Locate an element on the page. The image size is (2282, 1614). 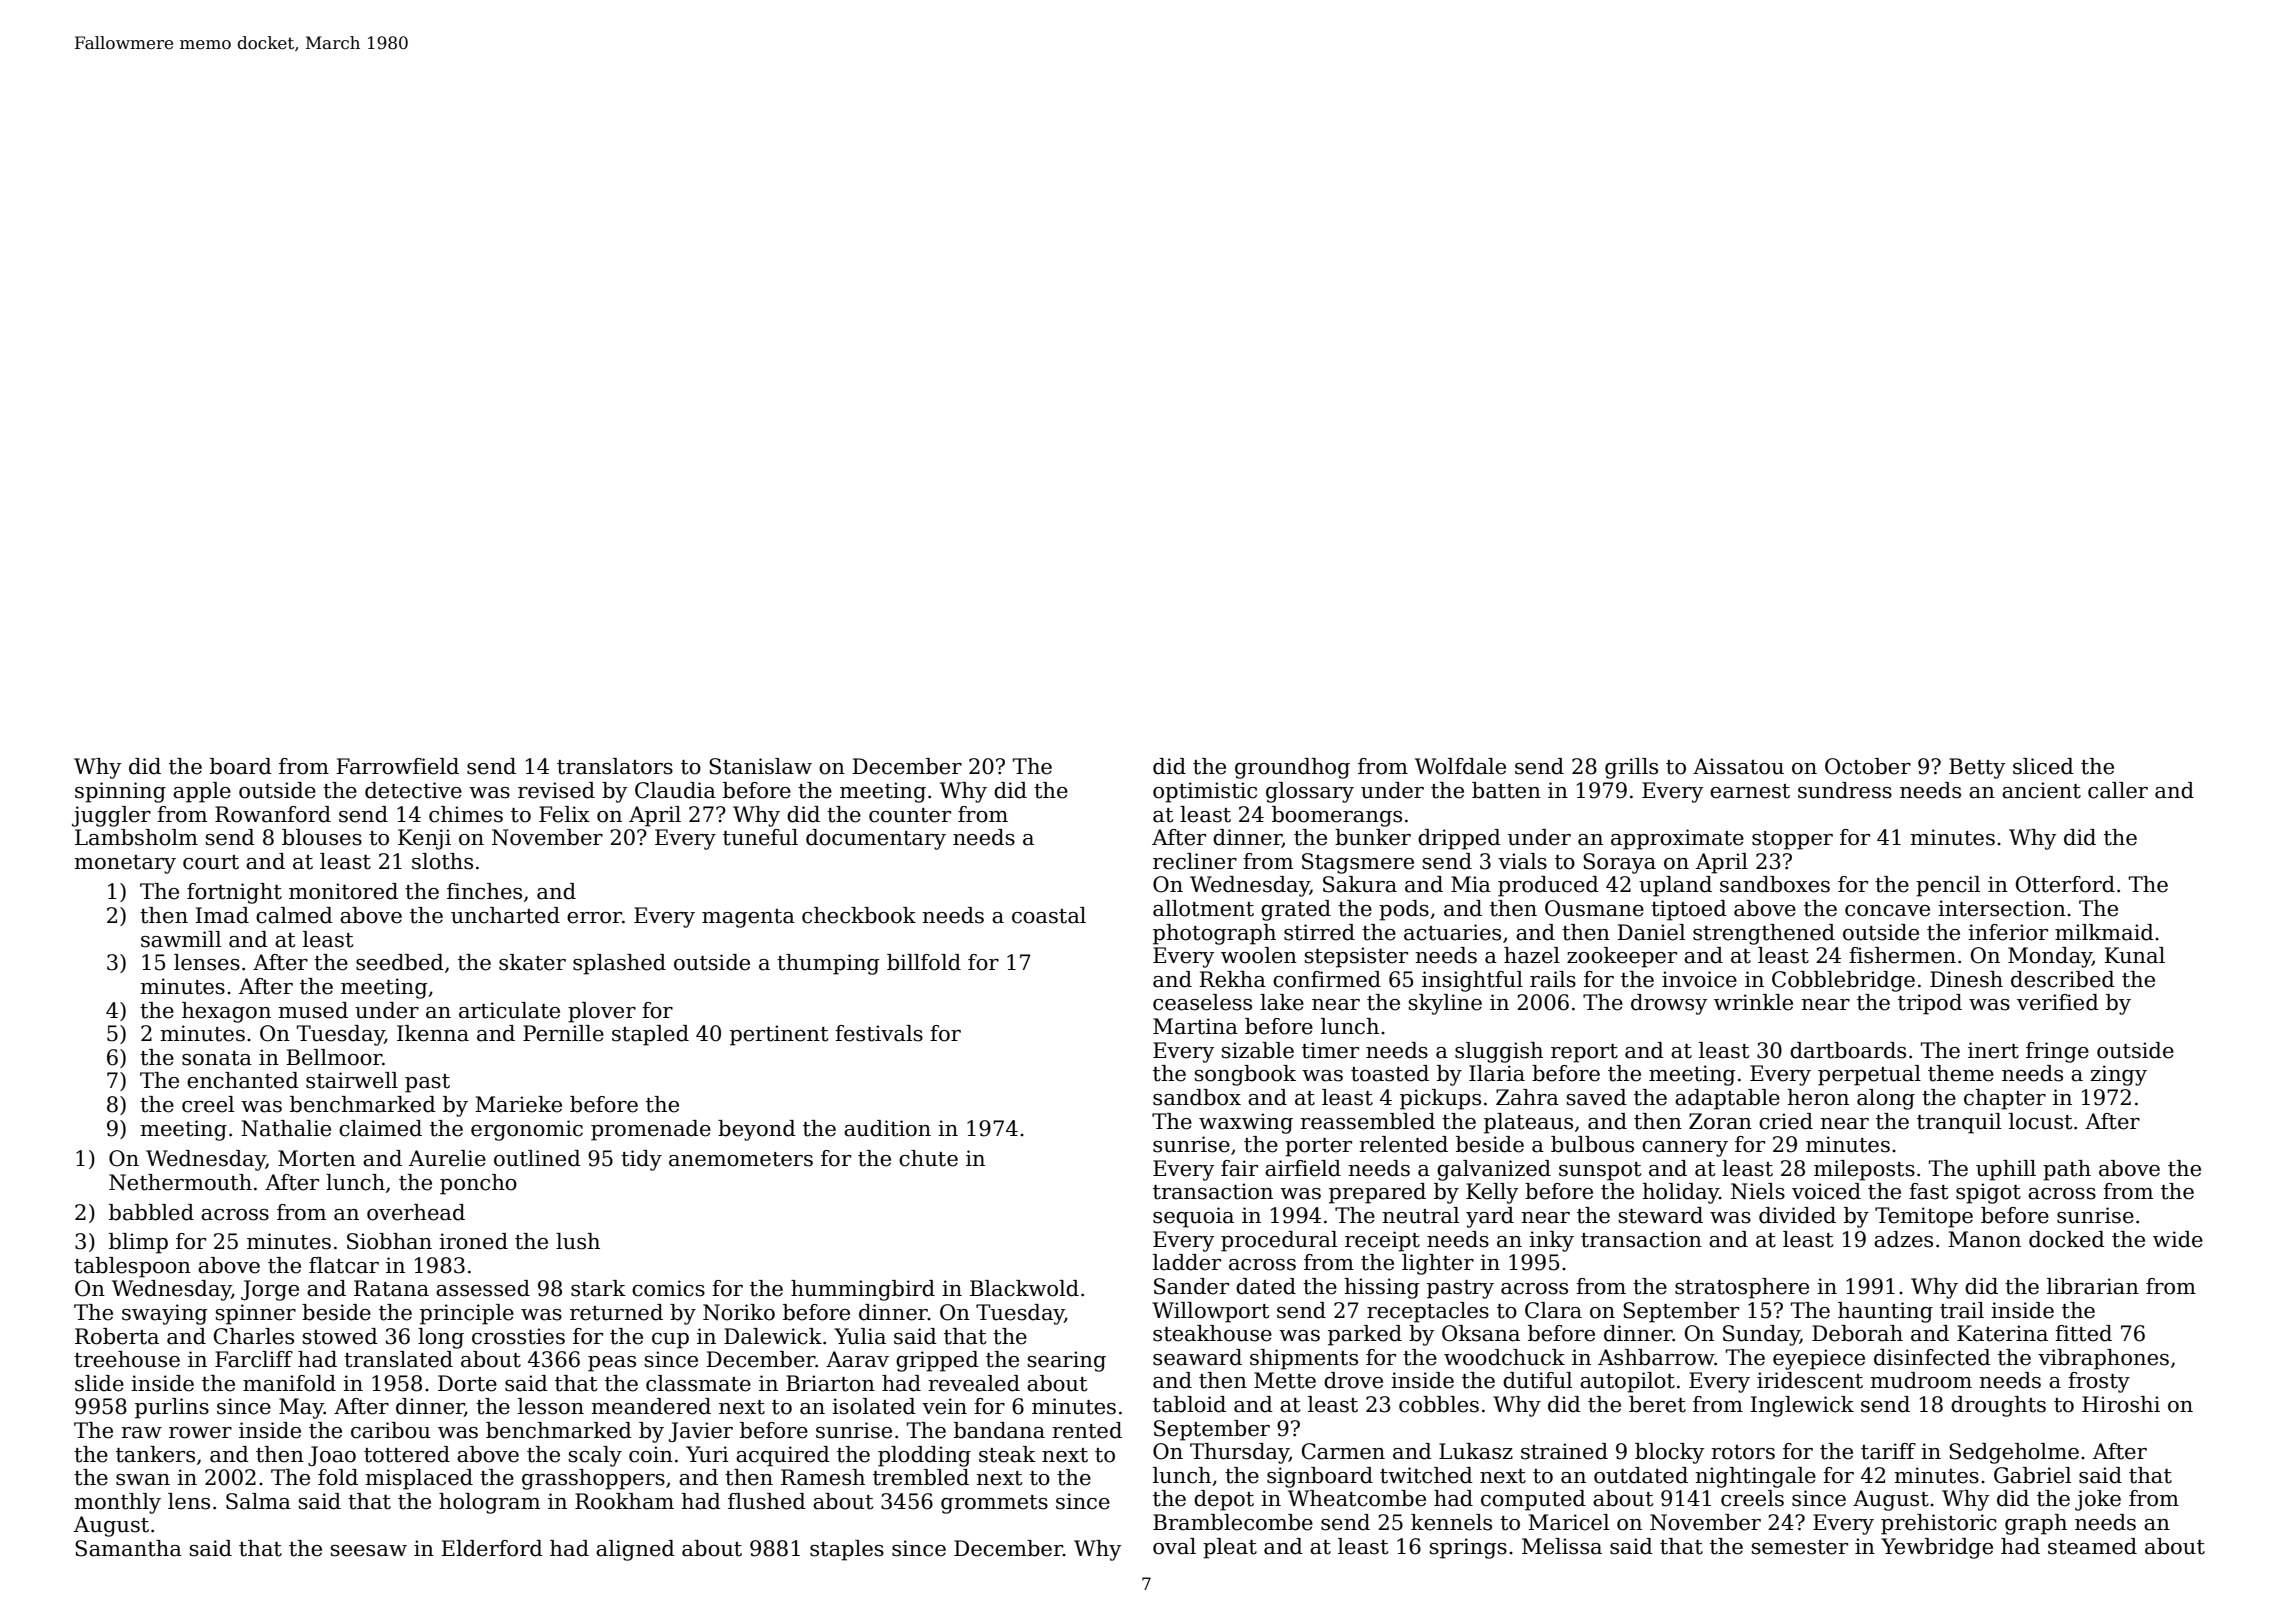
purlins is located at coordinates (172, 1408).
